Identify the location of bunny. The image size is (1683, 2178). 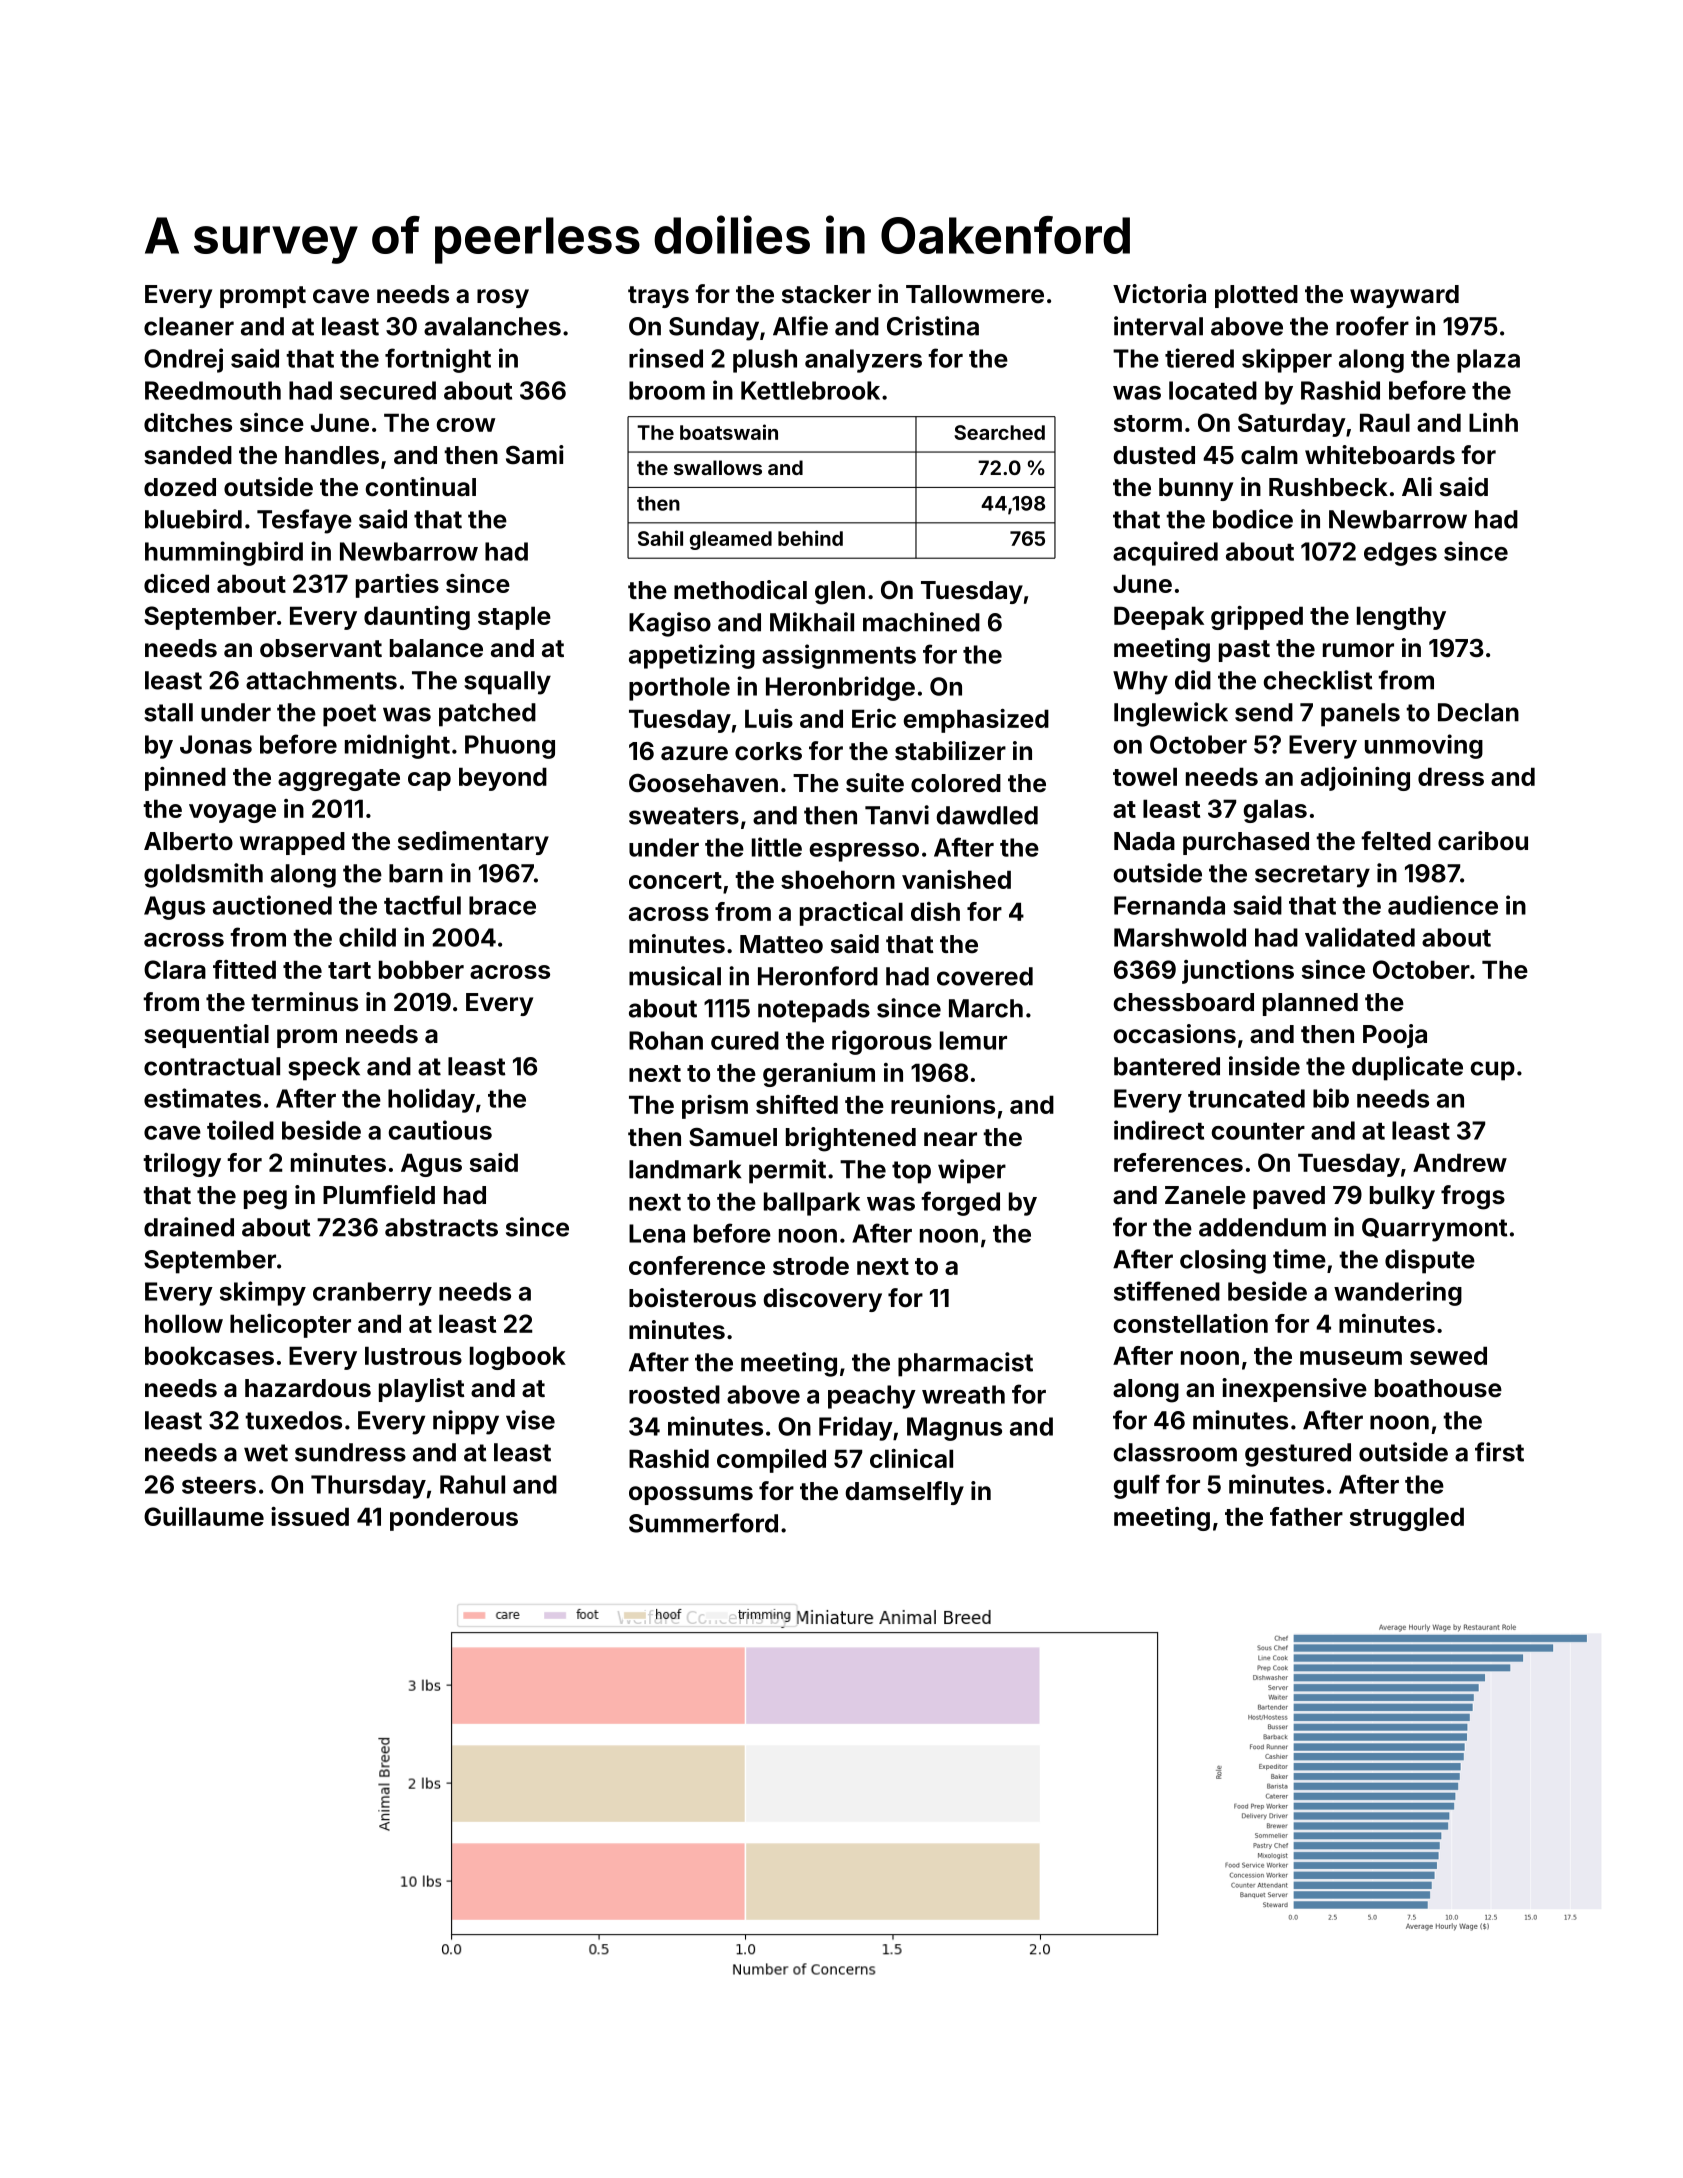
(1196, 489).
